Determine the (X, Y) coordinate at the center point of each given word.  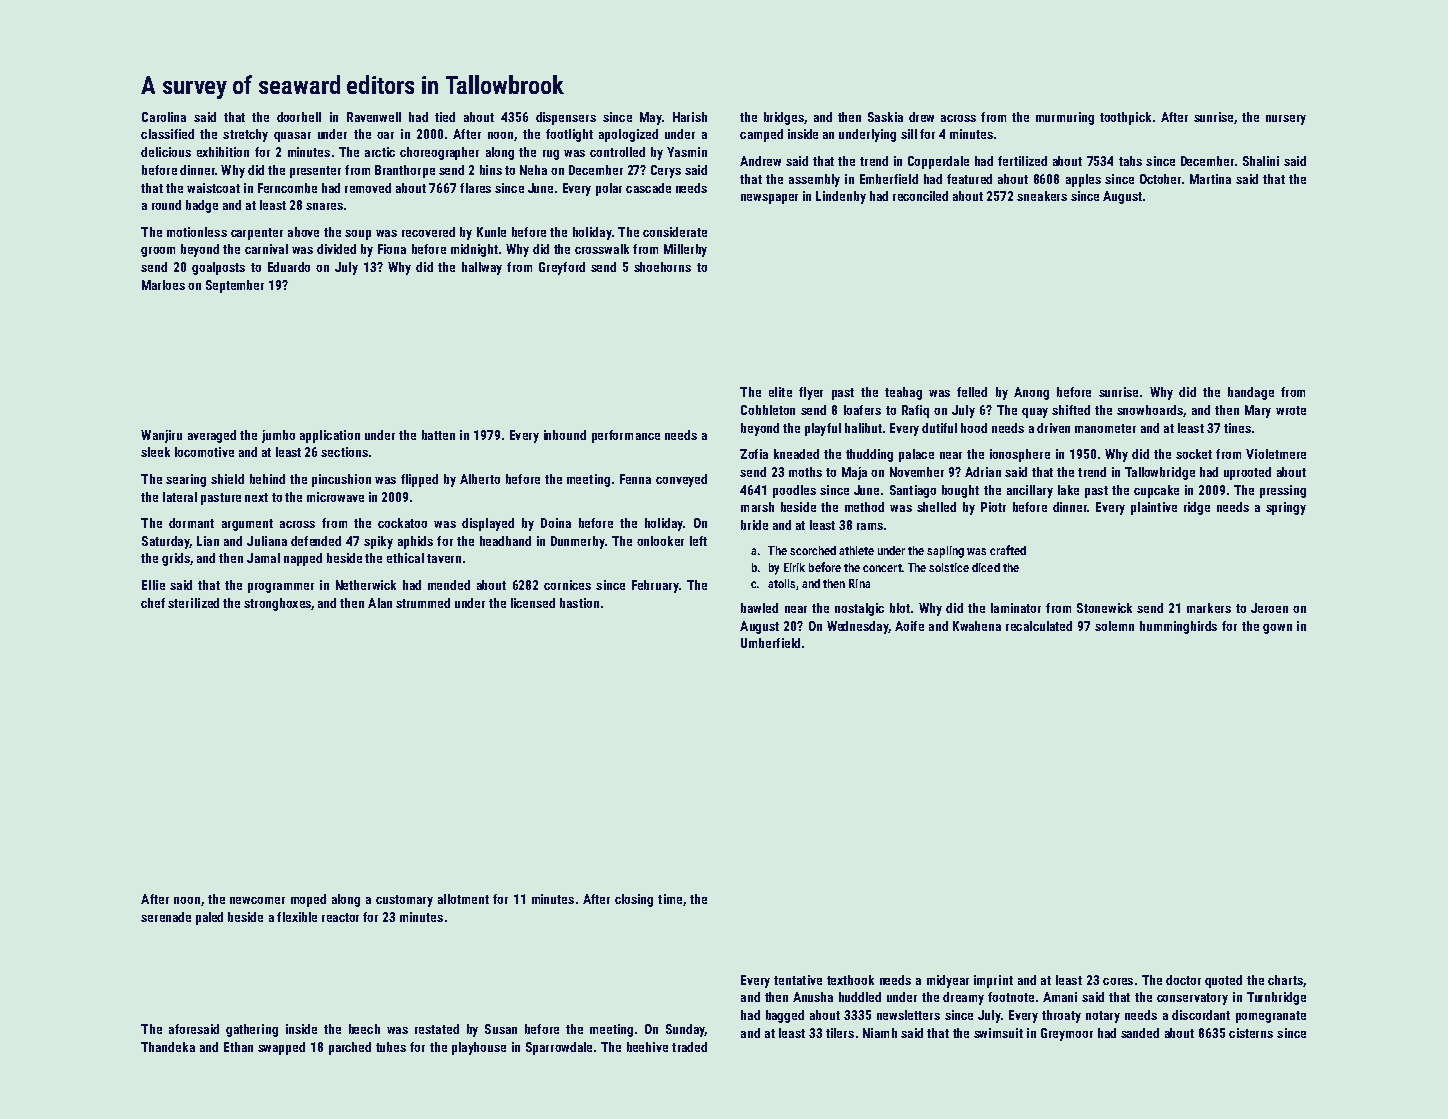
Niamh (880, 1033)
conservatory (1192, 999)
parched (350, 1048)
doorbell (299, 117)
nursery (1286, 120)
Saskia (885, 117)
